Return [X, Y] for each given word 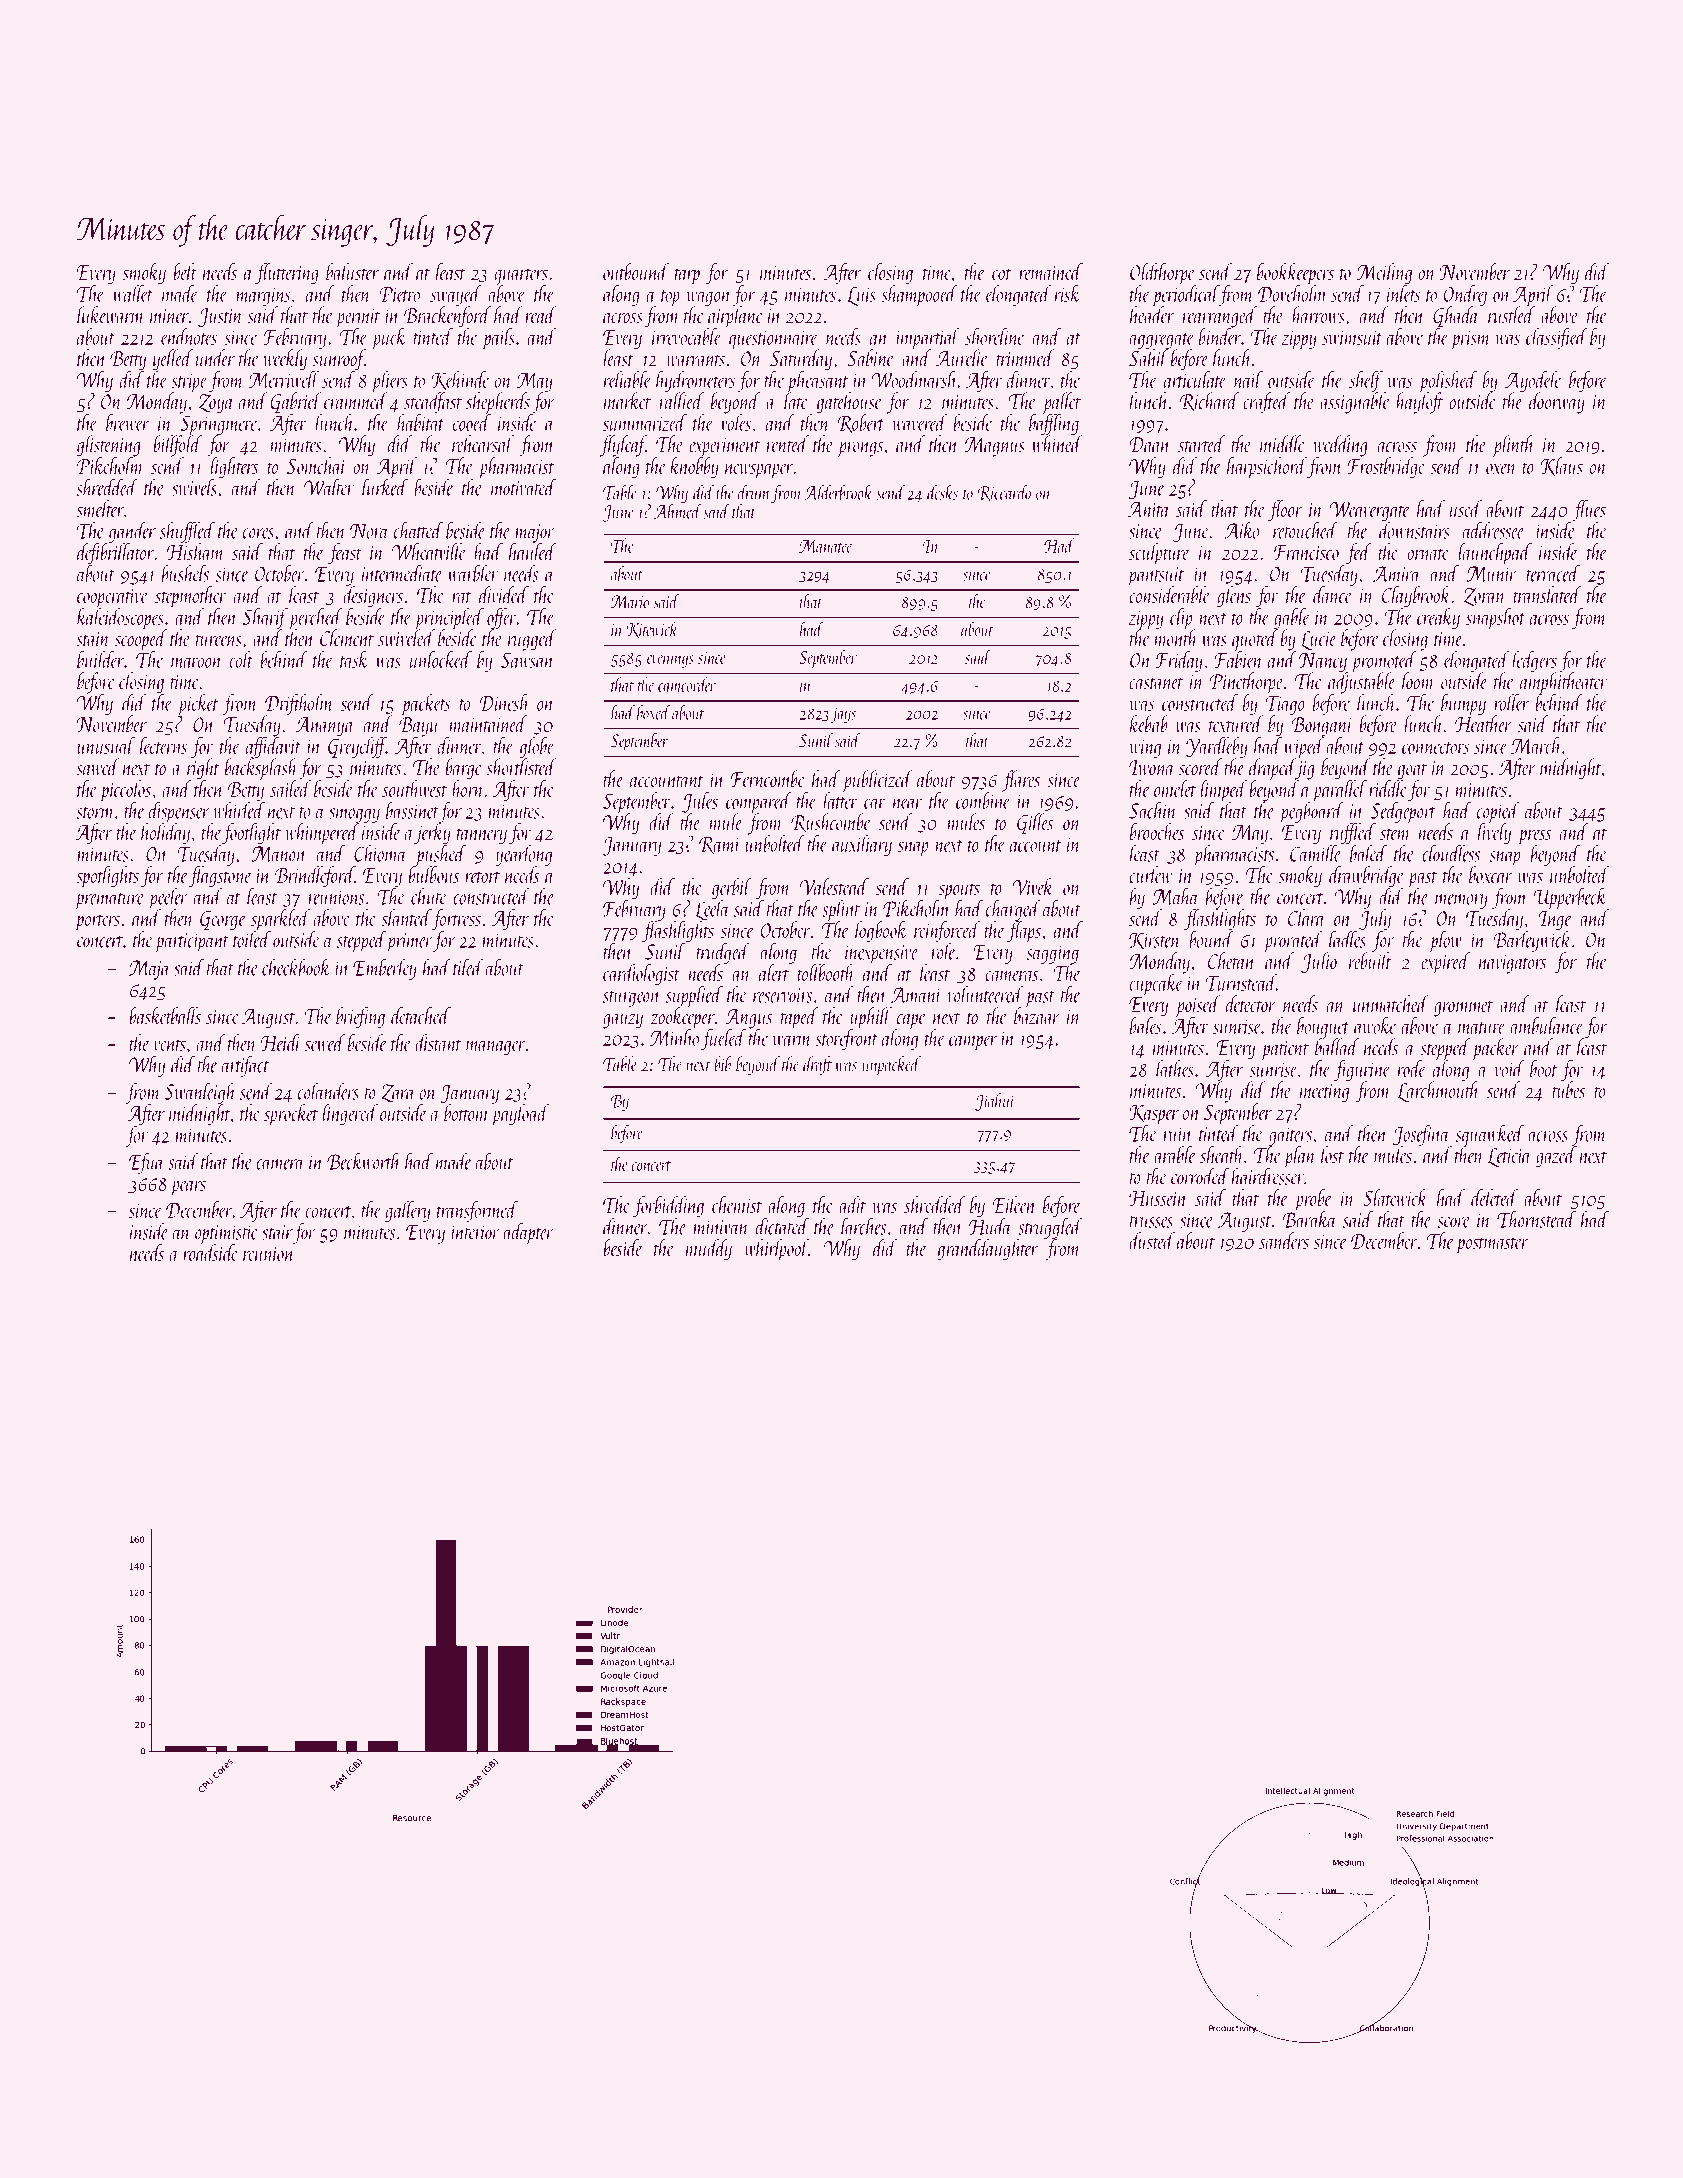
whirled [239, 810]
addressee [1494, 530]
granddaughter [987, 1249]
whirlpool [776, 1250]
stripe [189, 383]
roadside [210, 1252]
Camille [1316, 853]
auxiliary [862, 845]
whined [1057, 444]
